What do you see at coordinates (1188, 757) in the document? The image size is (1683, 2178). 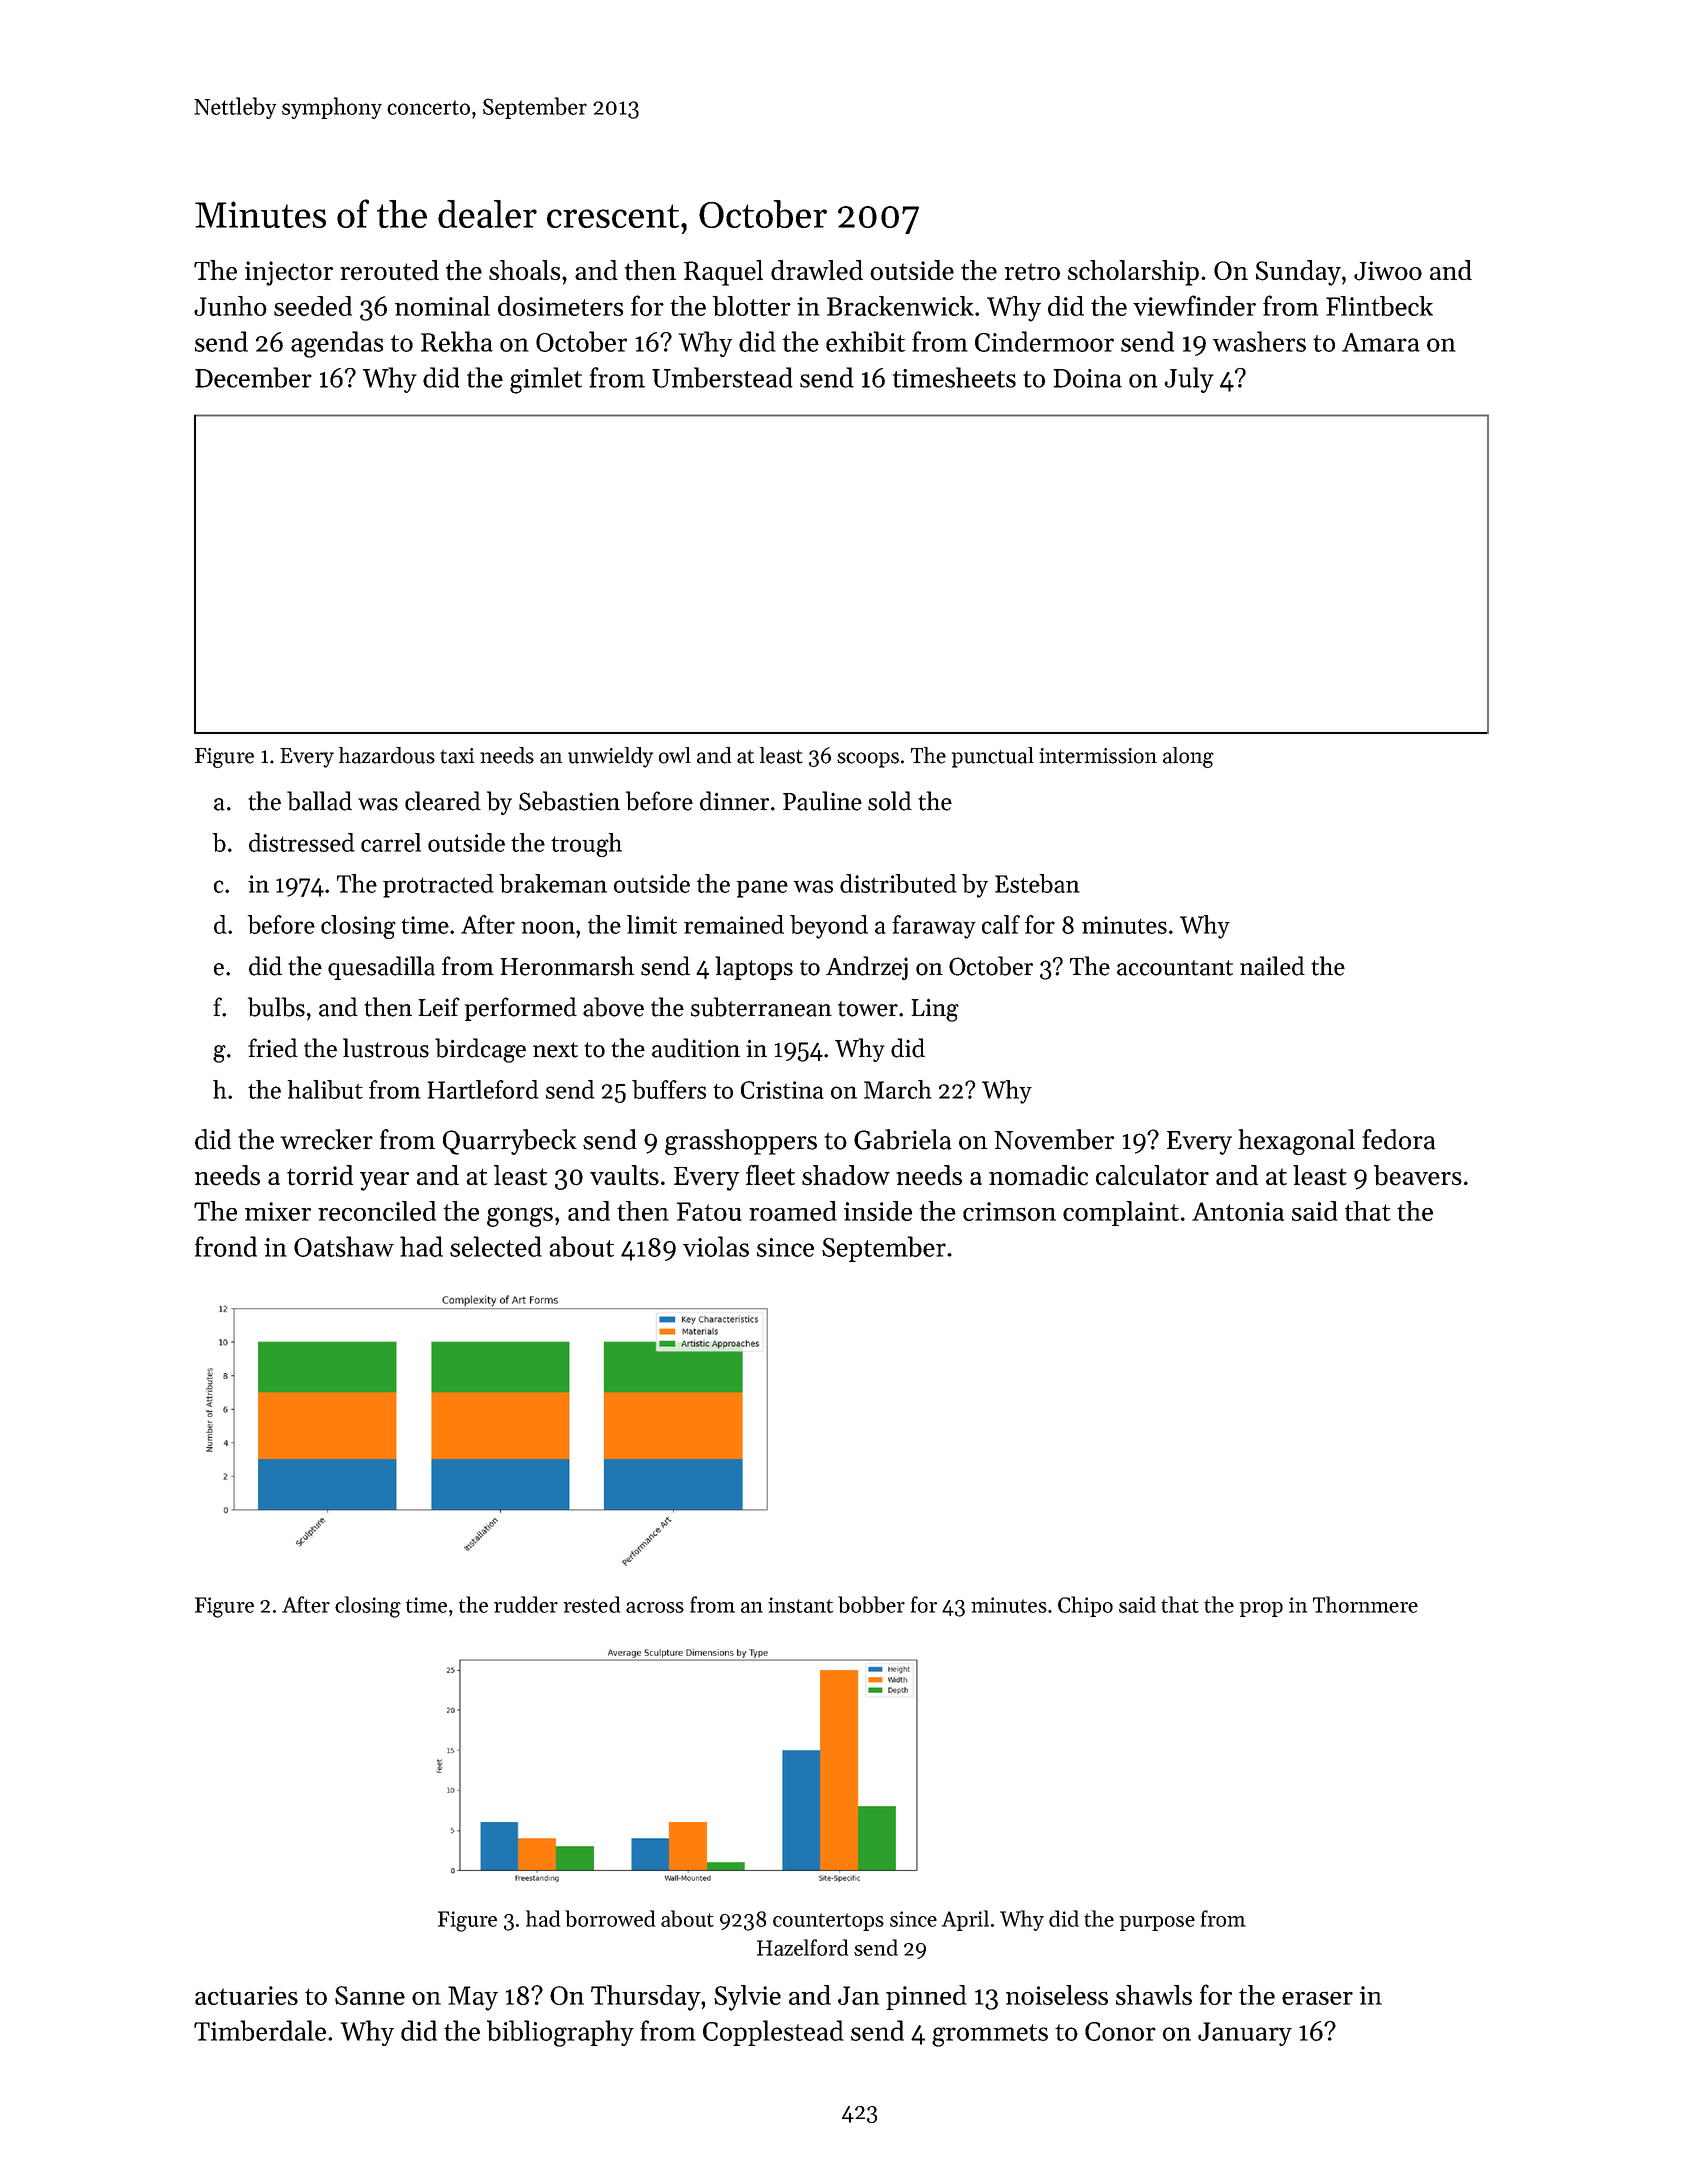 I see `along` at bounding box center [1188, 757].
